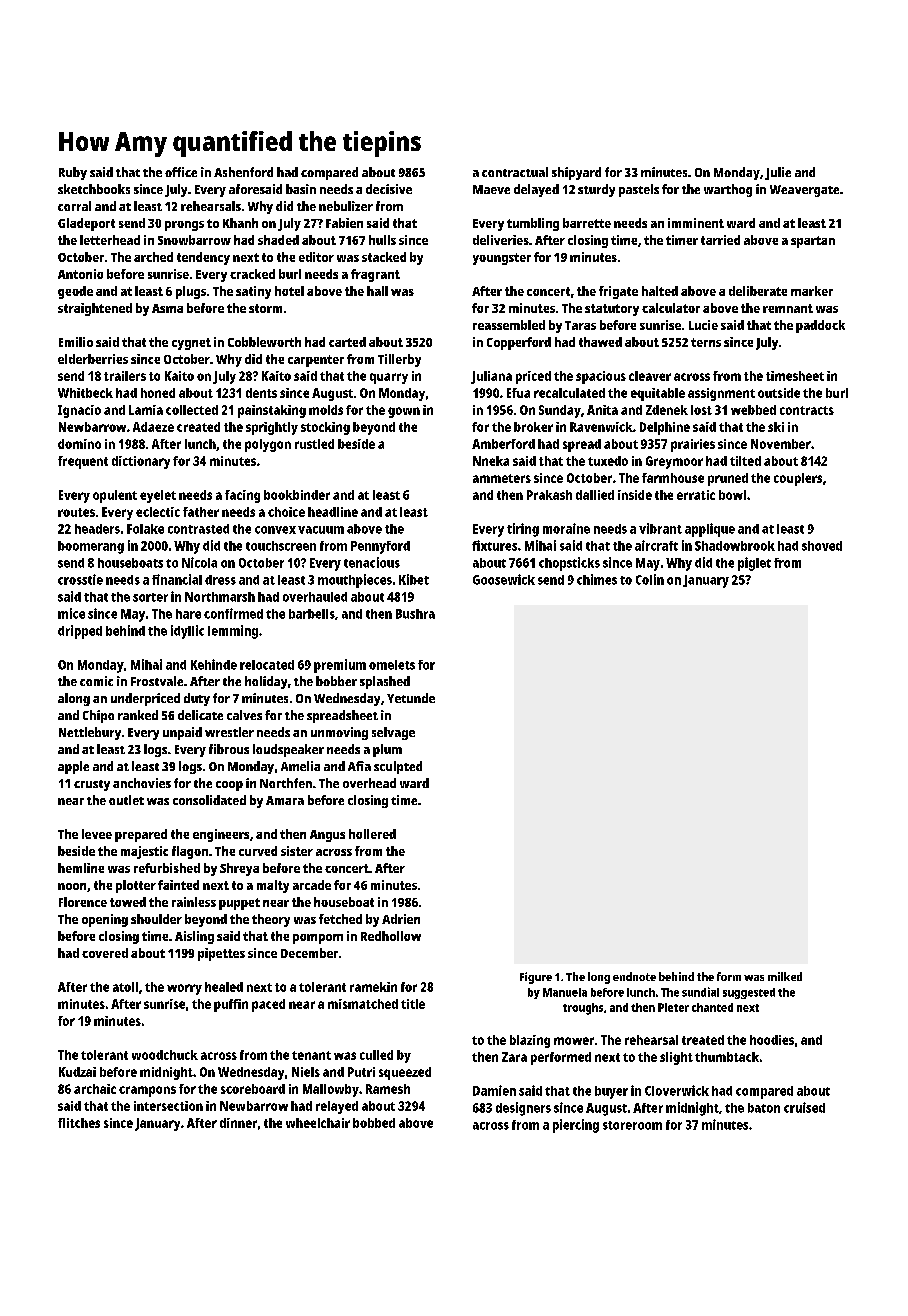  I want to click on shoved, so click(822, 546).
